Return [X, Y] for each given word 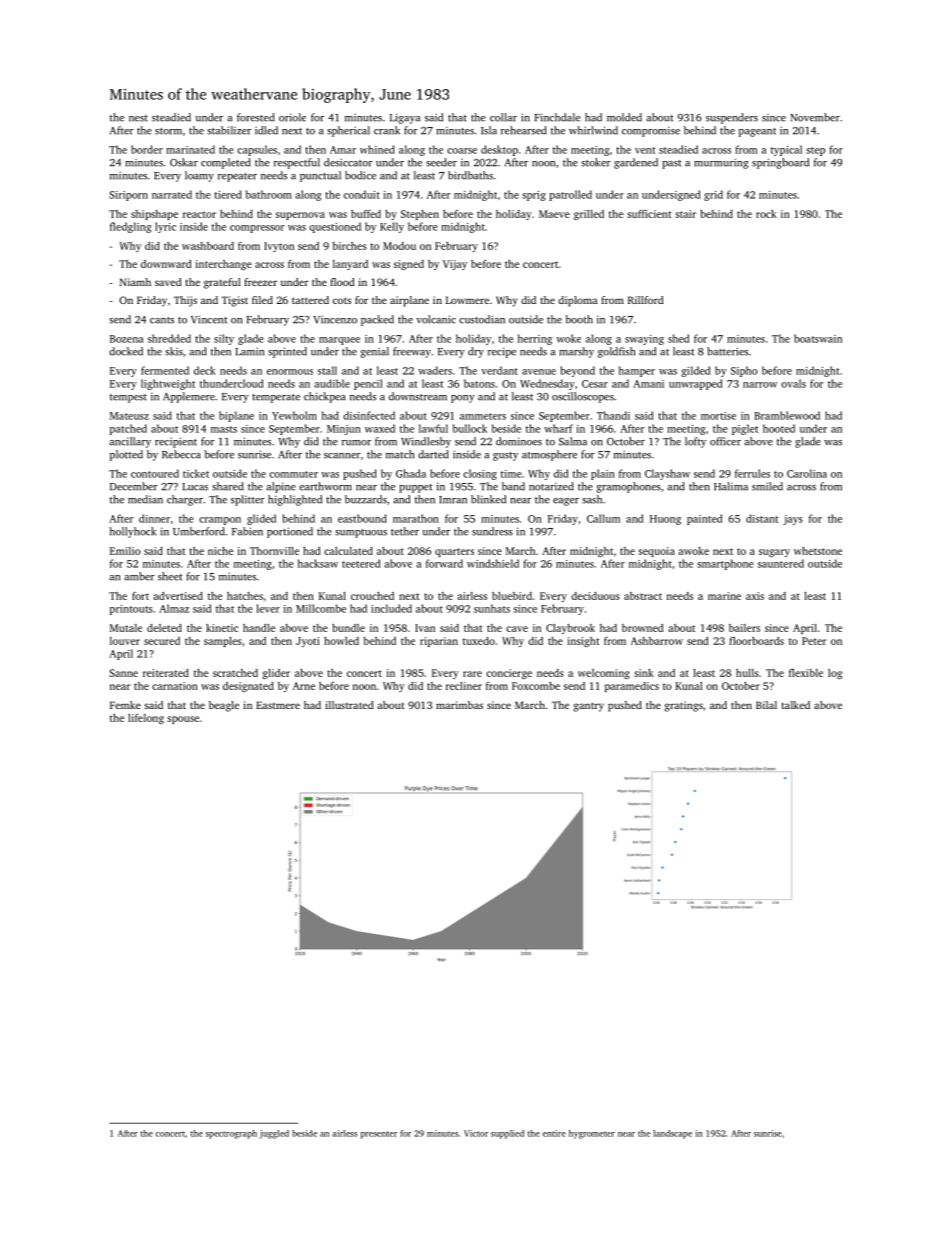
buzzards [366, 499]
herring [535, 339]
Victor [476, 1133]
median [145, 499]
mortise [718, 416]
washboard [208, 246]
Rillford [646, 300]
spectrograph [231, 1134]
